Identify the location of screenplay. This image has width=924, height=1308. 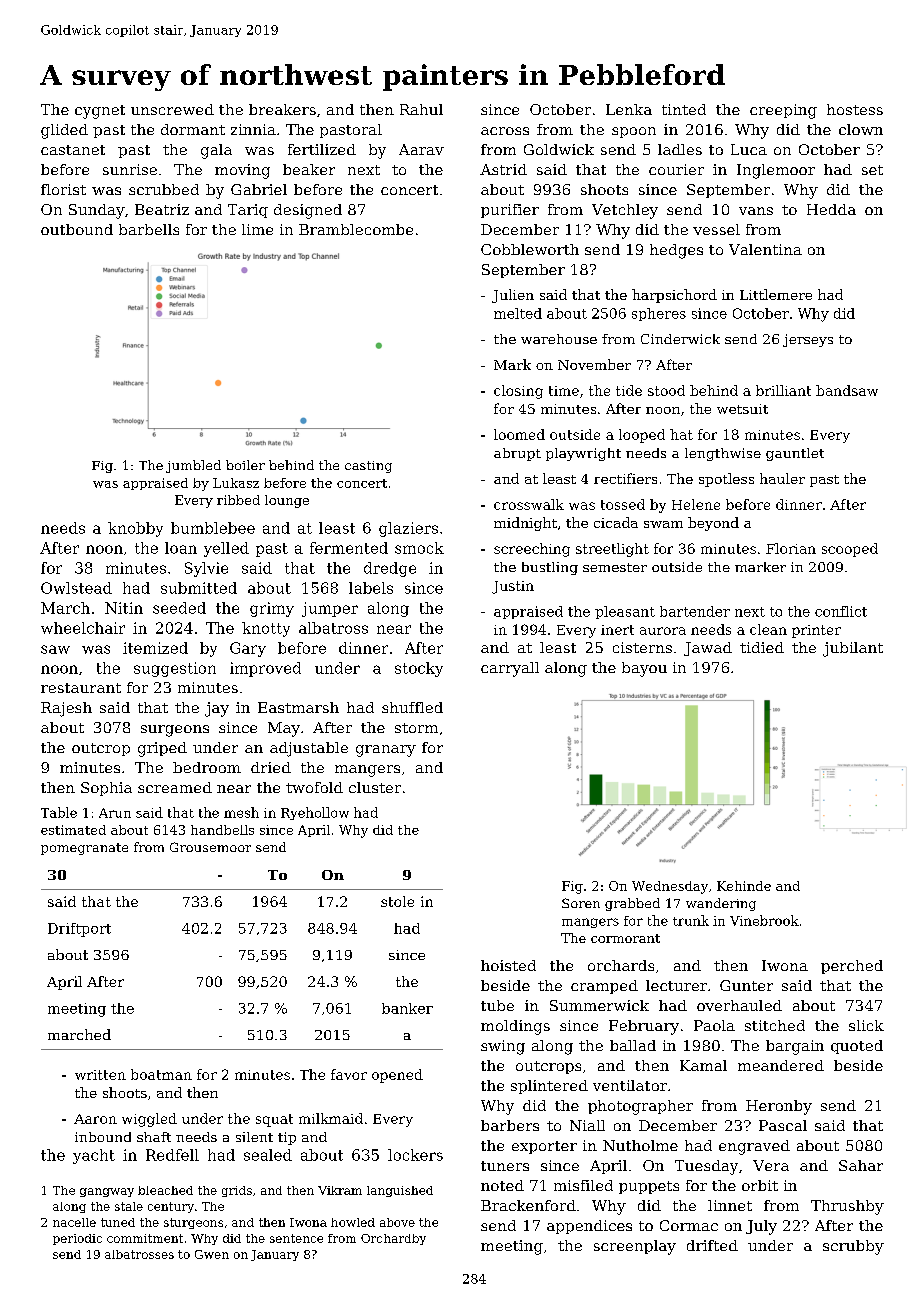
(635, 1247).
